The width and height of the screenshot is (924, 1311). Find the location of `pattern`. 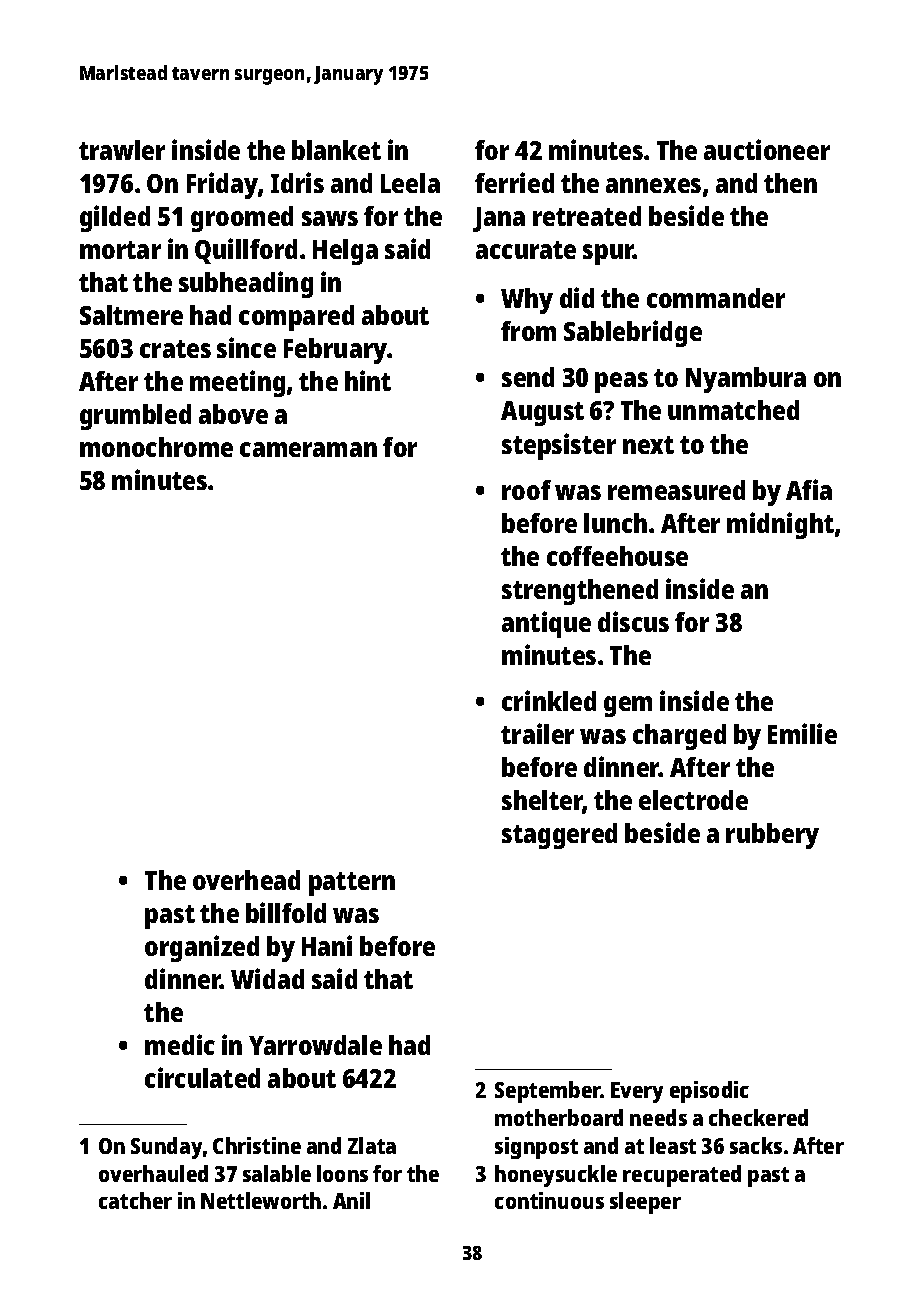

pattern is located at coordinates (352, 884).
